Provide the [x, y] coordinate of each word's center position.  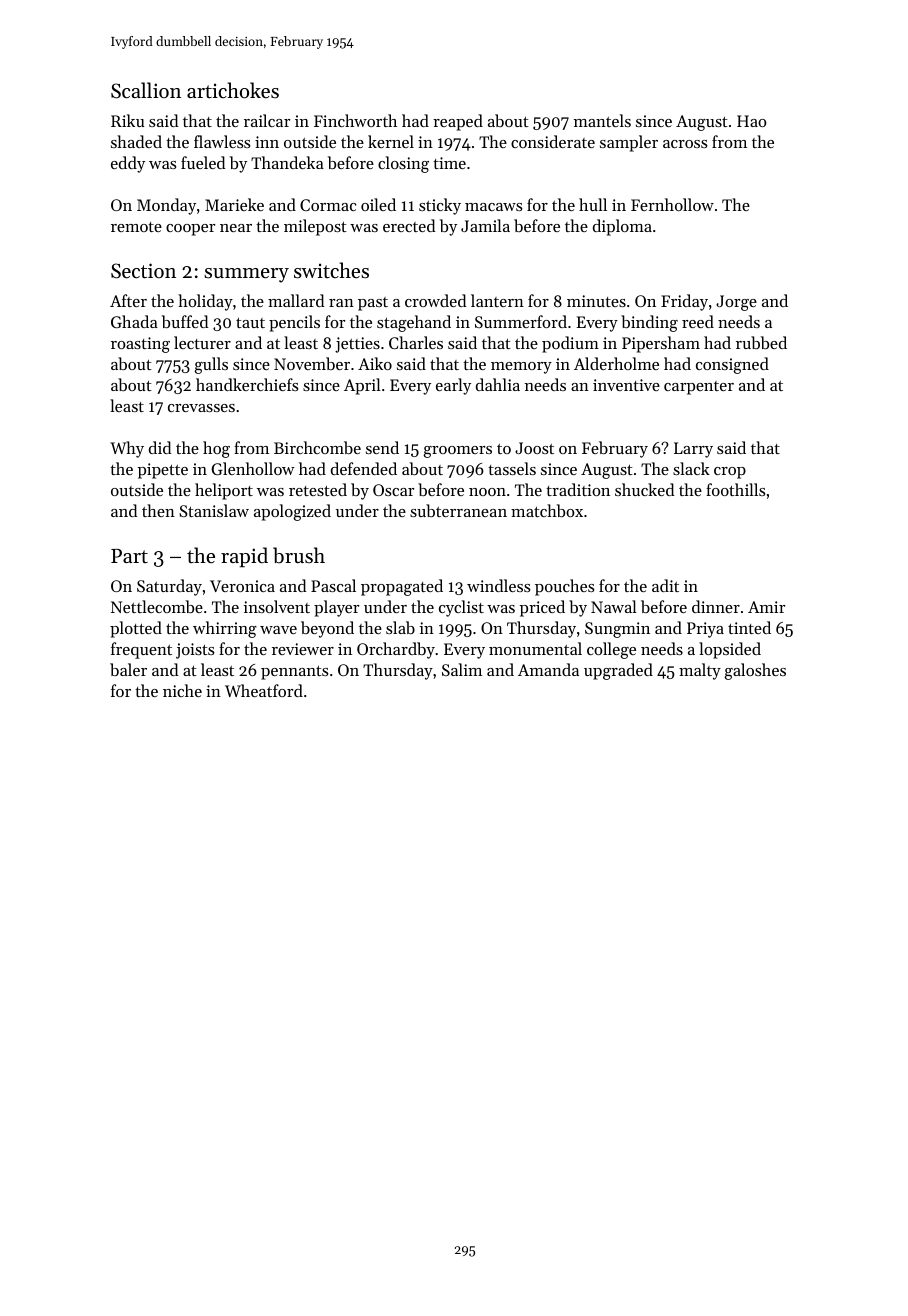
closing [403, 164]
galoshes [755, 671]
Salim [462, 669]
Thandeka [287, 162]
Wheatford [264, 690]
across [685, 144]
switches [331, 270]
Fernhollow [672, 204]
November [312, 363]
